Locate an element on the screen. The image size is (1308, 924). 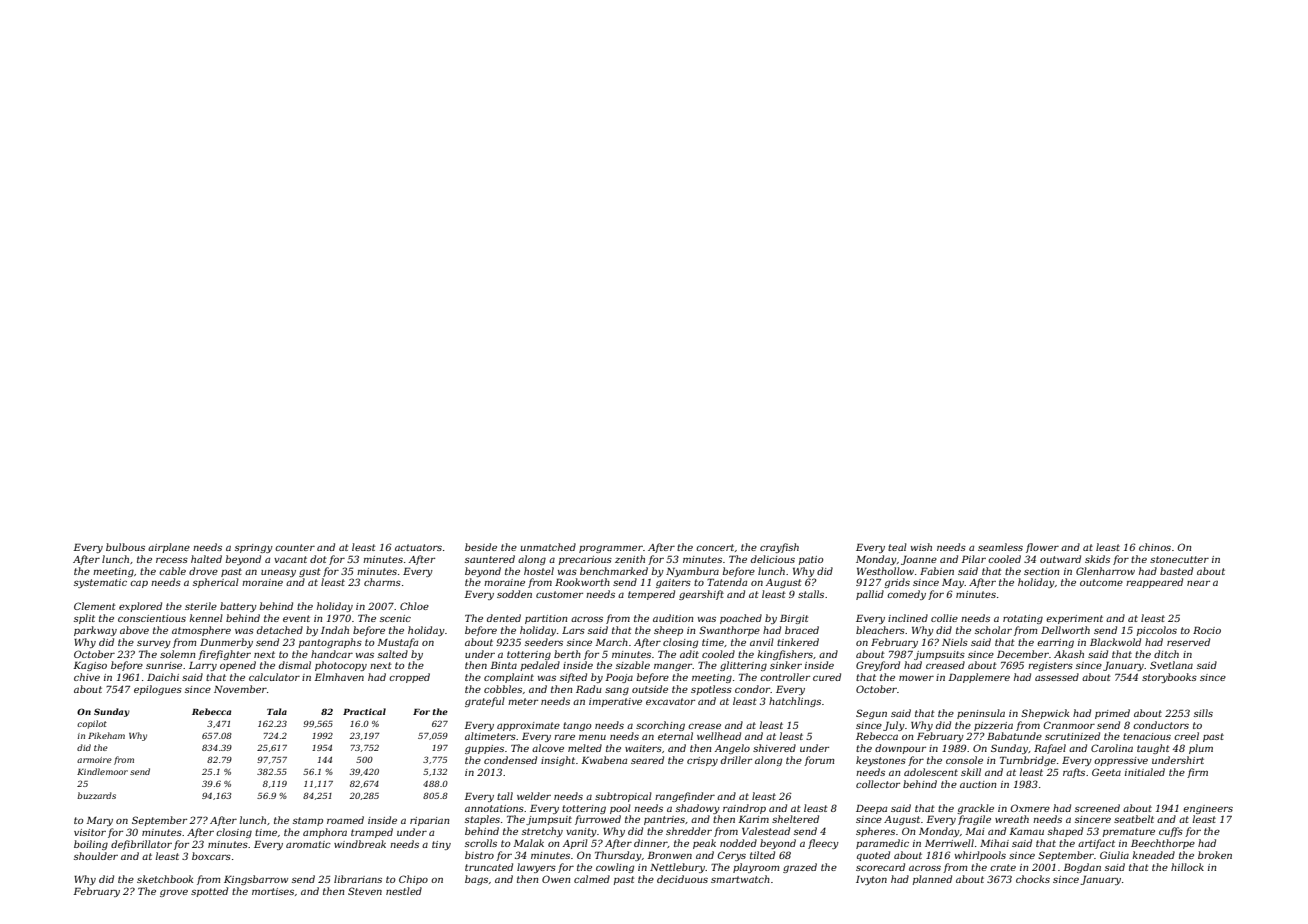
kingfishers is located at coordinates (785, 655).
